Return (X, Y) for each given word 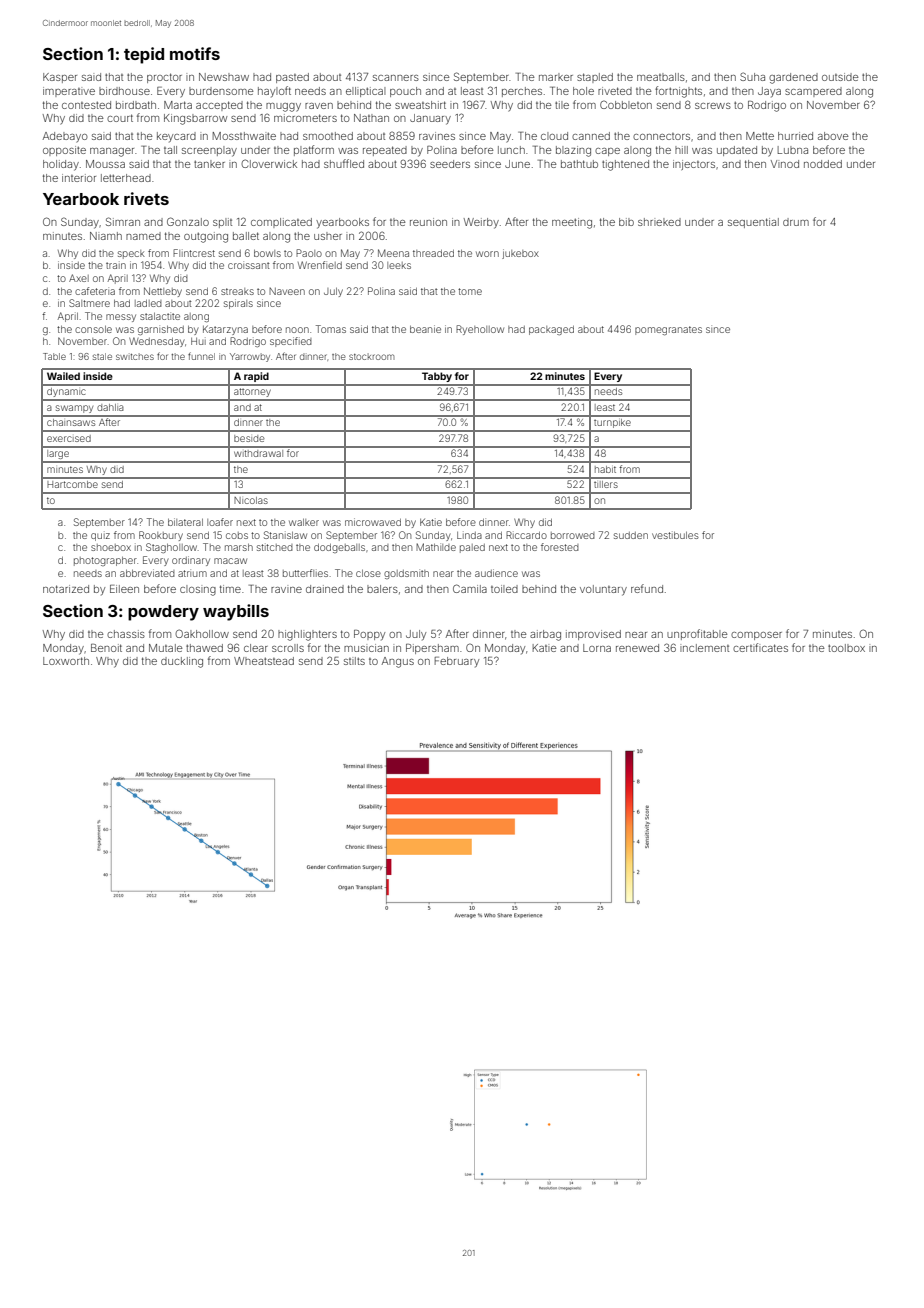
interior (79, 178)
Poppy (369, 635)
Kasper (60, 78)
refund (647, 588)
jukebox (520, 254)
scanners (396, 78)
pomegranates (668, 330)
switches (135, 356)
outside (840, 77)
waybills (236, 612)
